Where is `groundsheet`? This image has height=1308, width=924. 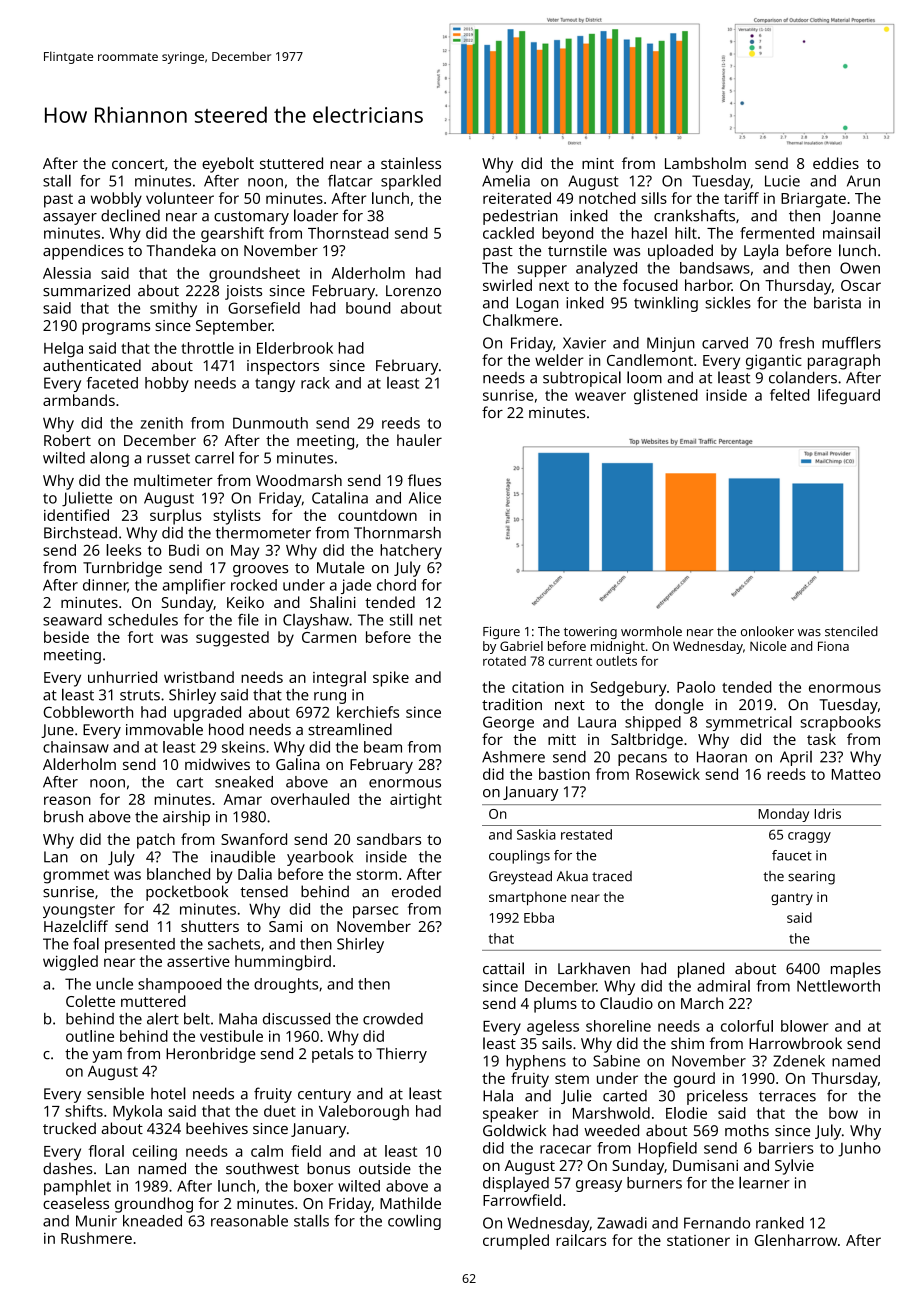 groundsheet is located at coordinates (254, 275).
